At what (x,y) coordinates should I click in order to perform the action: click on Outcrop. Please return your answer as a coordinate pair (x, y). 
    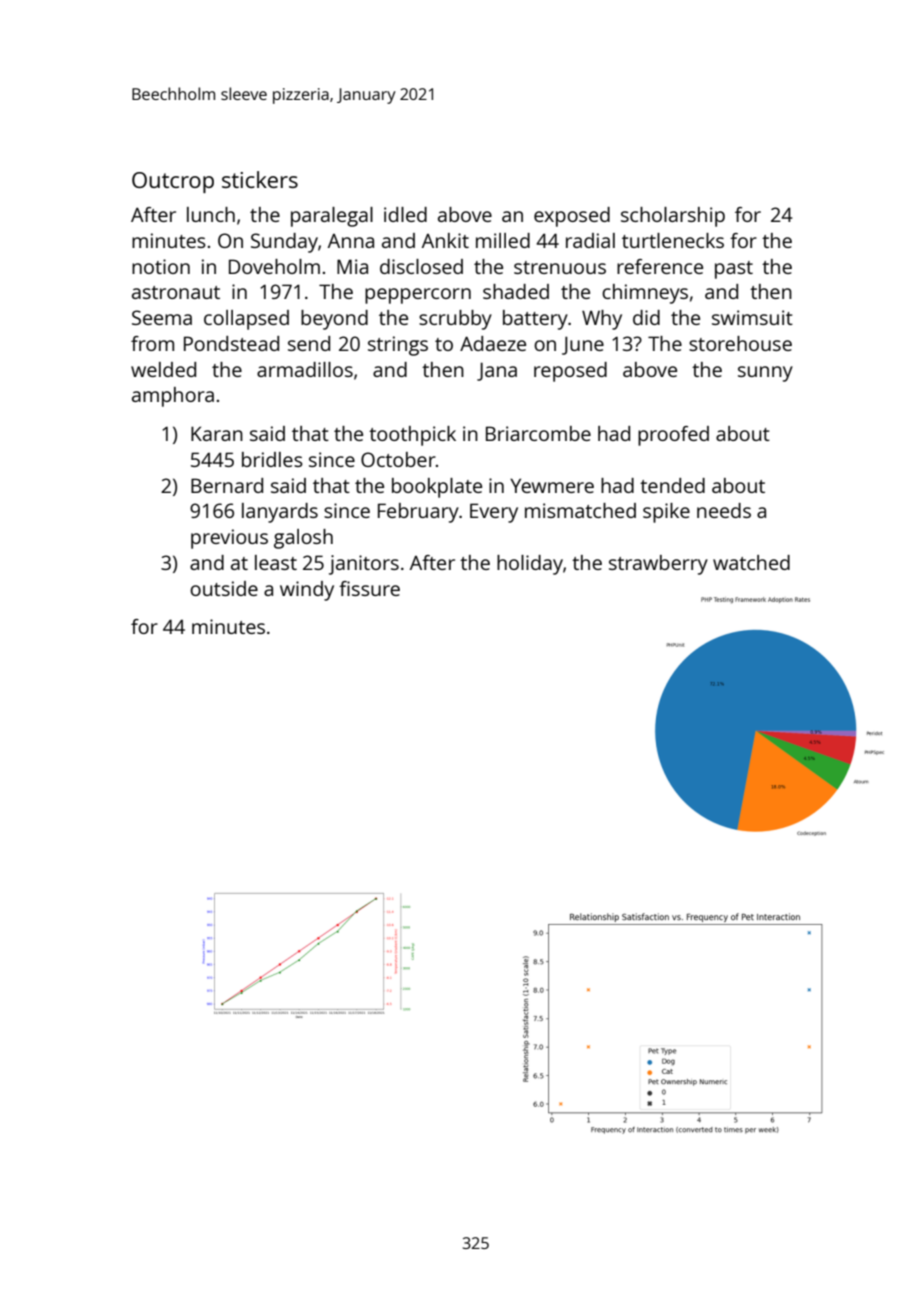
    Looking at the image, I should click on (173, 182).
